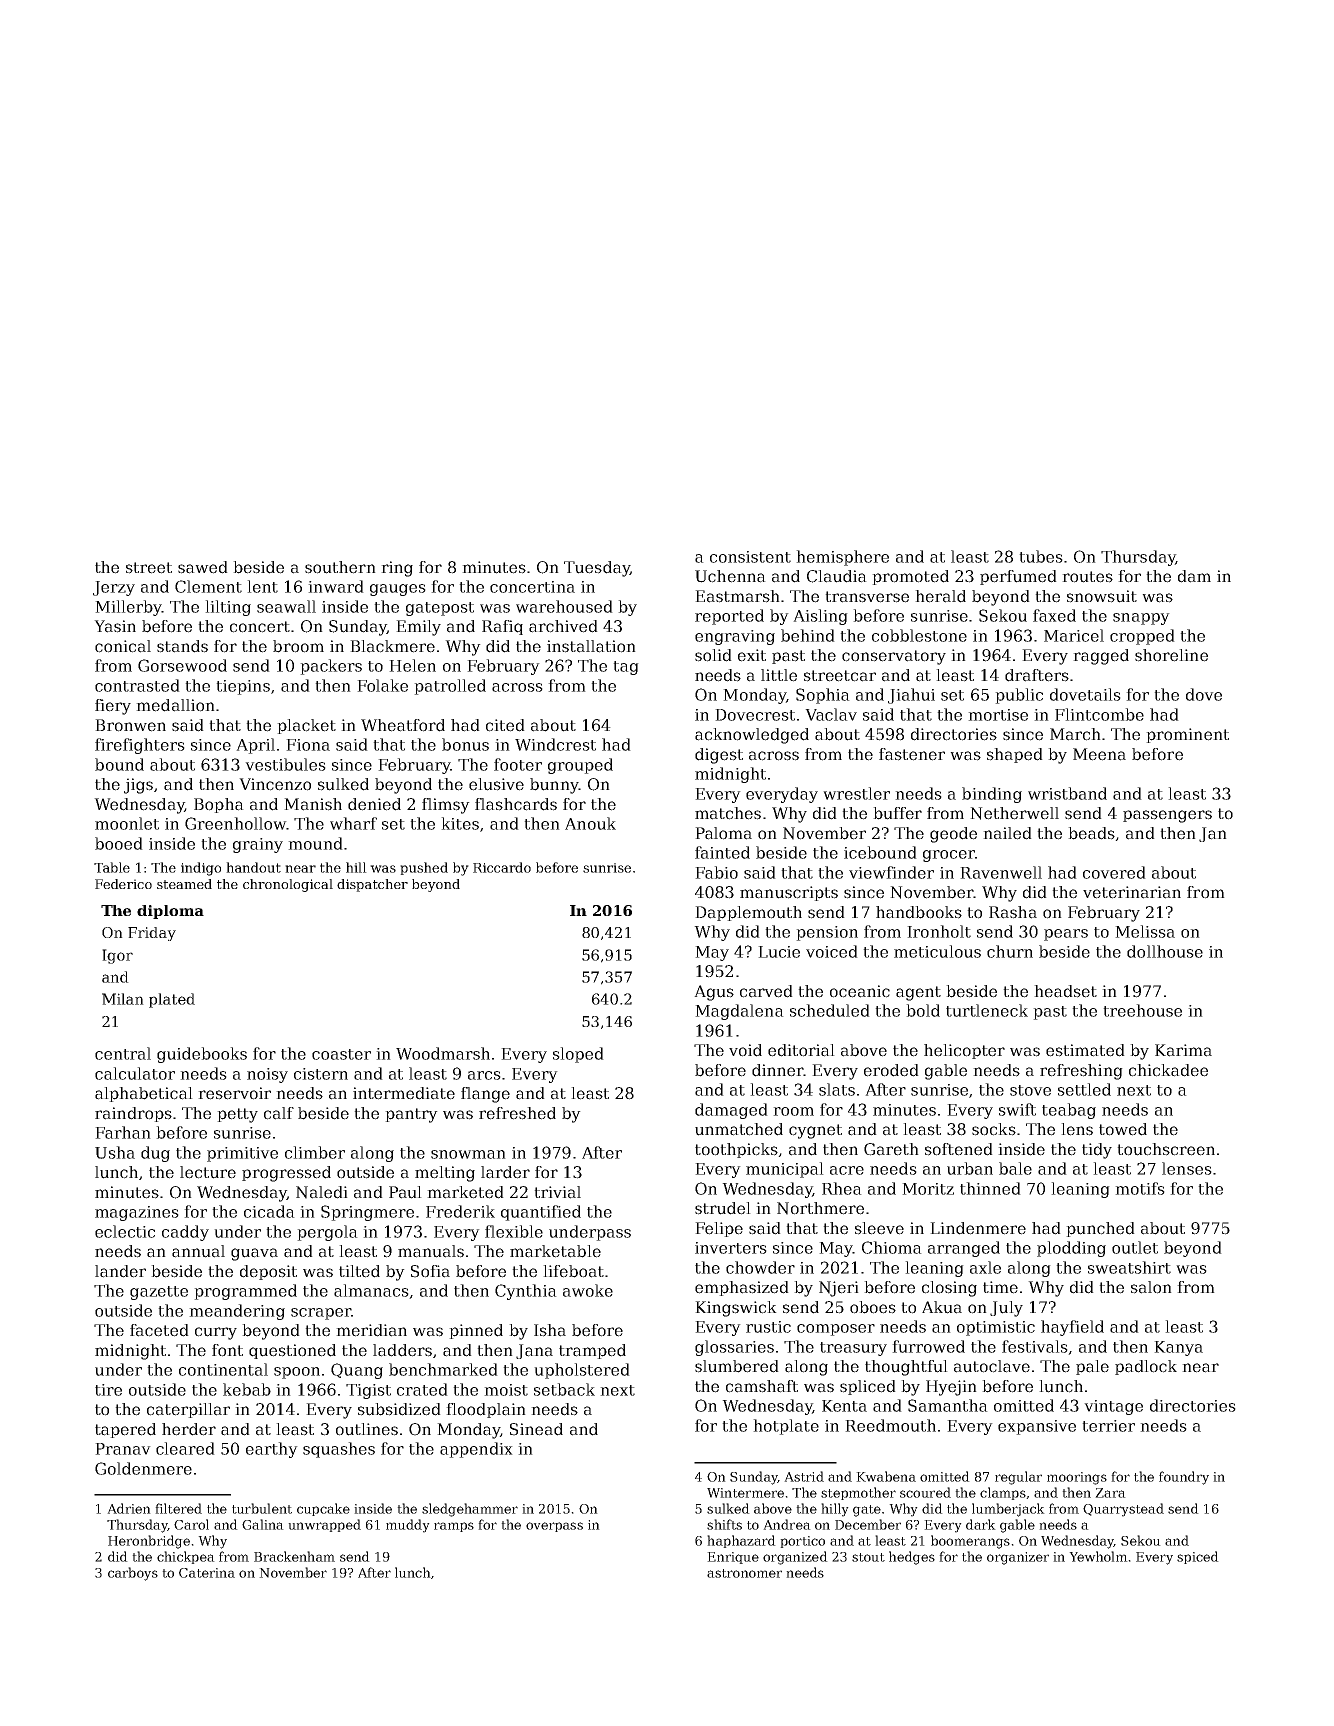 This screenshot has height=1726, width=1334. Describe the element at coordinates (831, 714) in the screenshot. I see `Vaclav` at that location.
